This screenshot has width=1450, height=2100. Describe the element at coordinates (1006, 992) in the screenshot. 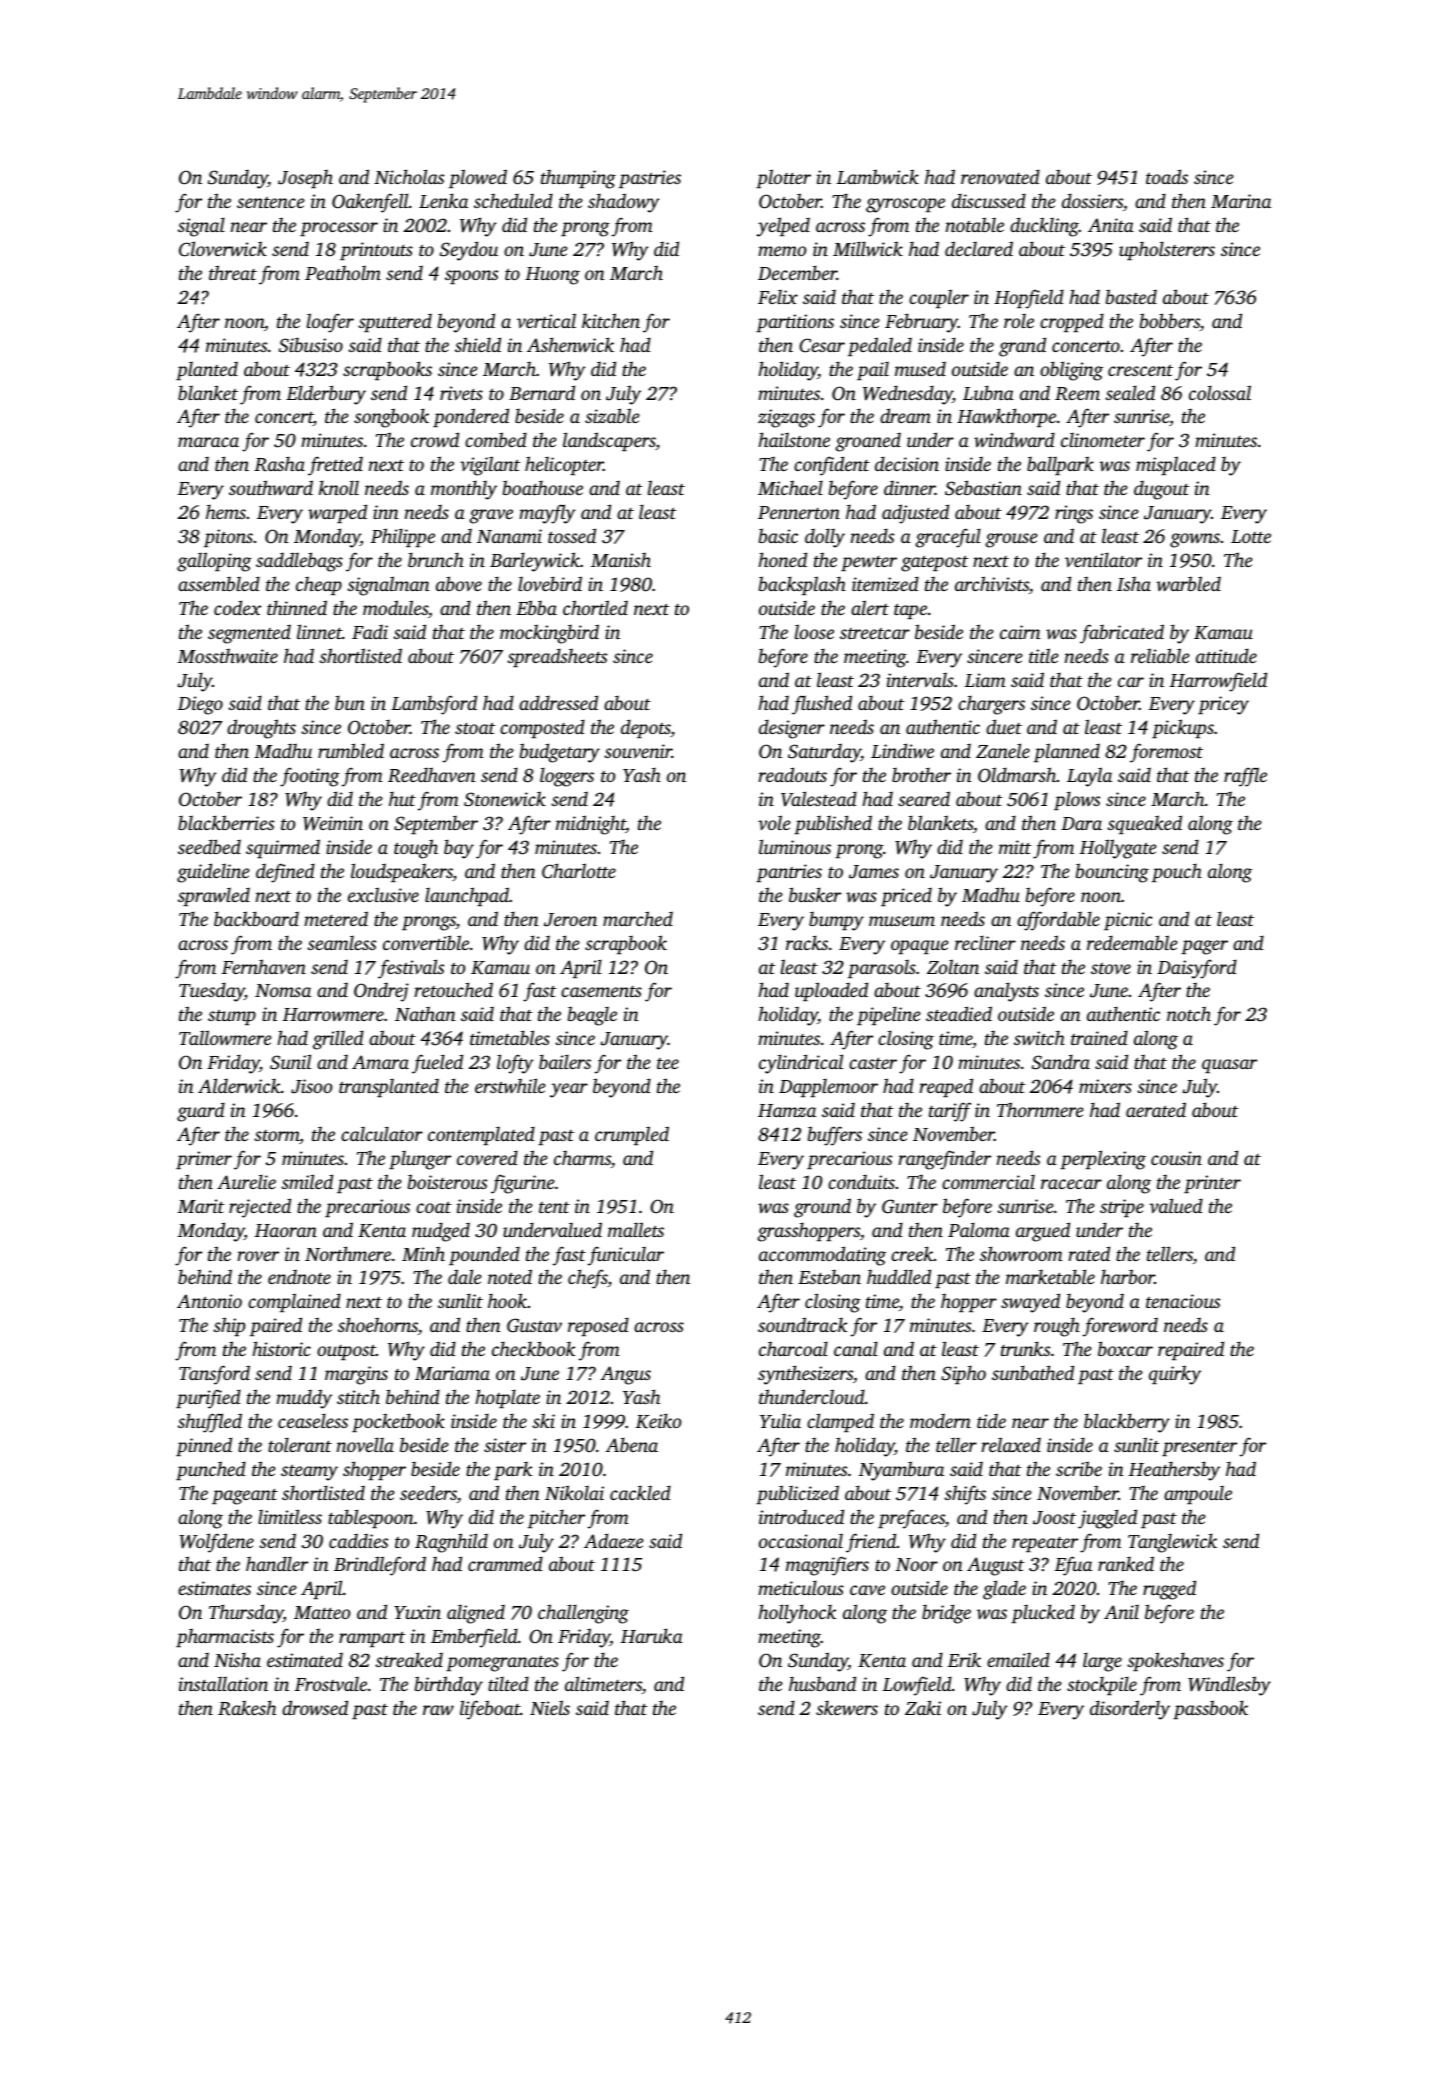

I see `analysts` at that location.
